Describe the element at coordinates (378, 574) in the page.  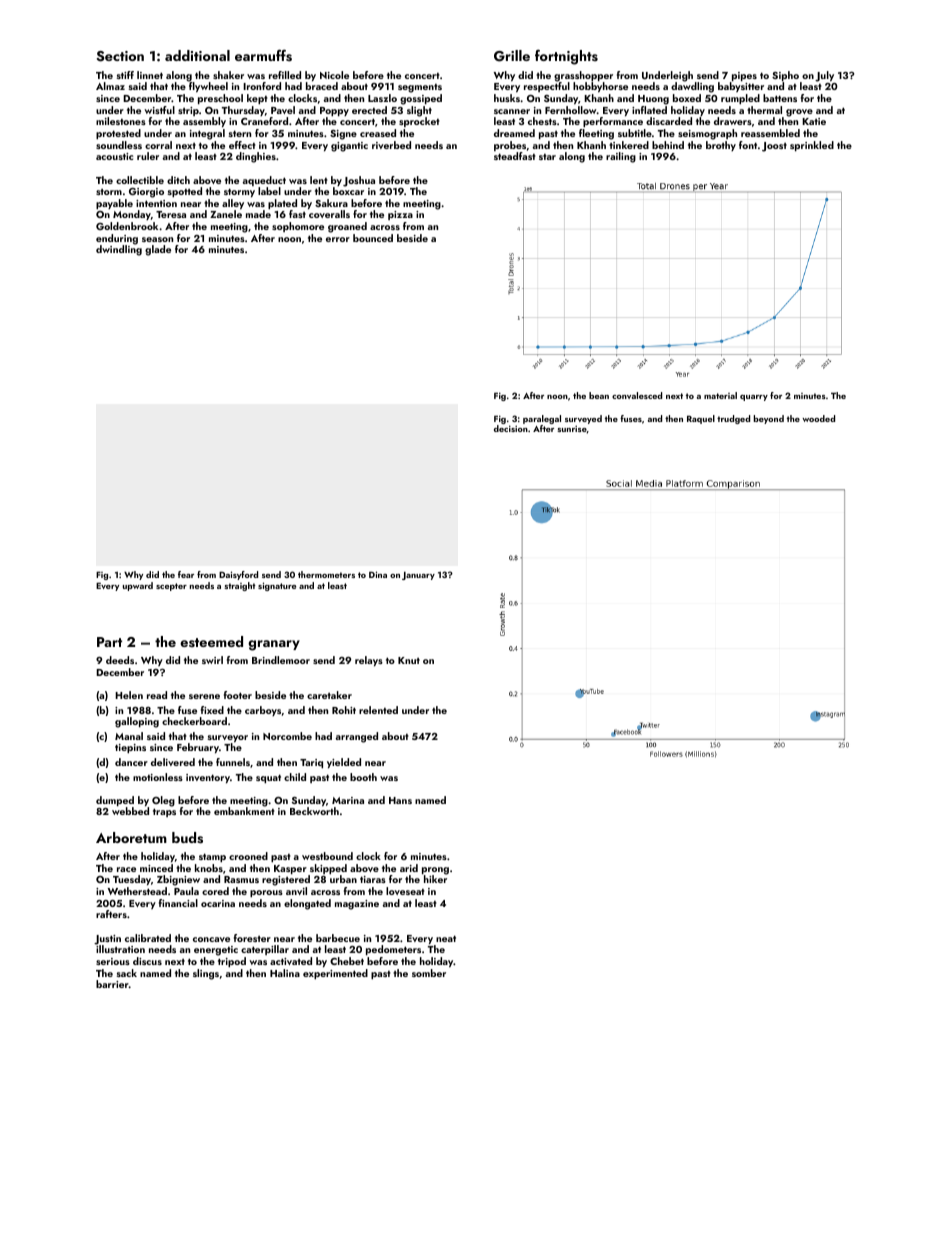
I see `Dina` at that location.
